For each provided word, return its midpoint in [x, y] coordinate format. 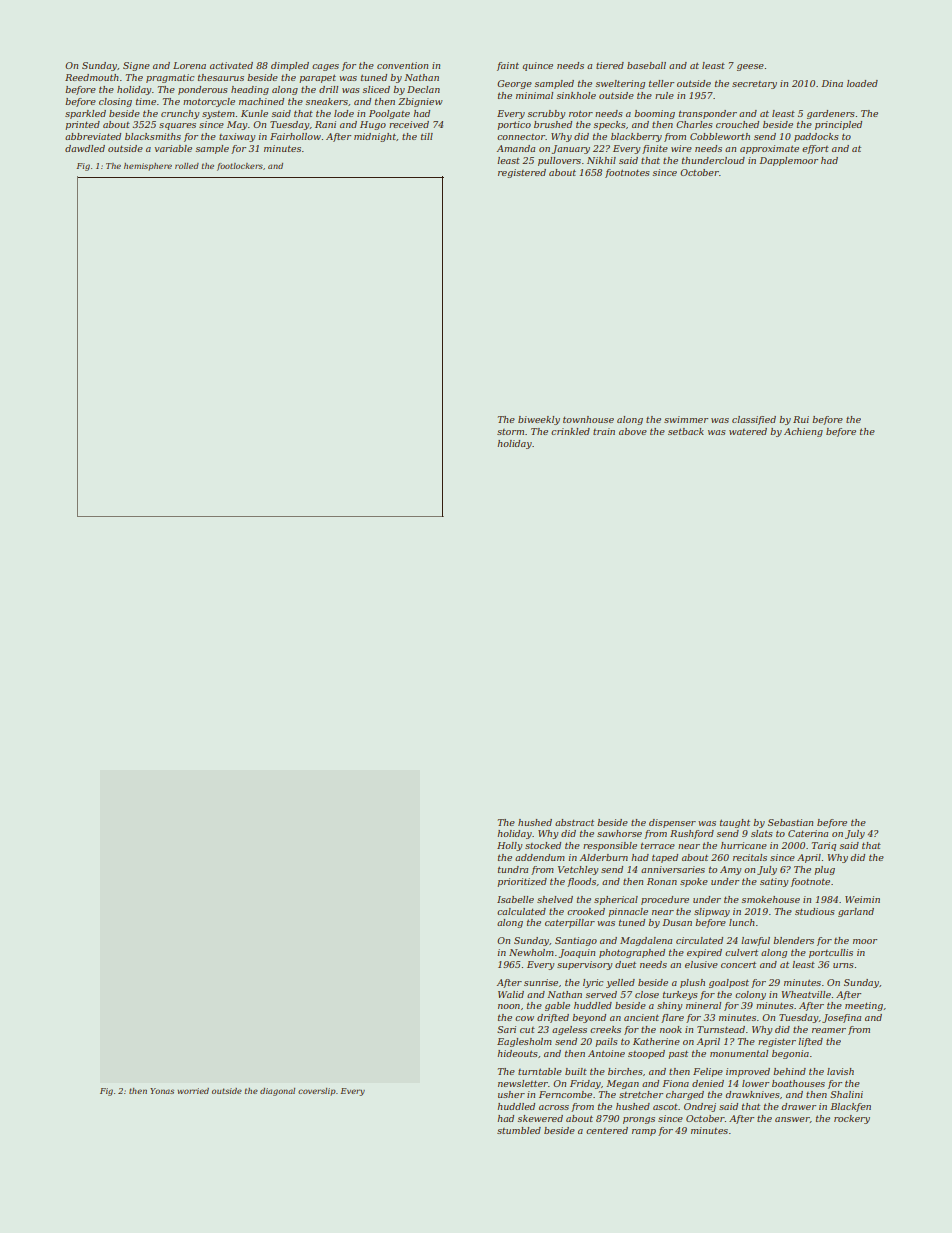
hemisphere [148, 167]
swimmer [686, 419]
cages [325, 67]
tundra [513, 869]
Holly [509, 846]
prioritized [522, 882]
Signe [136, 66]
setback [686, 431]
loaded [862, 83]
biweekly [539, 420]
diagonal [277, 1092]
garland [856, 912]
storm [510, 432]
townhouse [588, 419]
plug [824, 870]
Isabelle [515, 899]
